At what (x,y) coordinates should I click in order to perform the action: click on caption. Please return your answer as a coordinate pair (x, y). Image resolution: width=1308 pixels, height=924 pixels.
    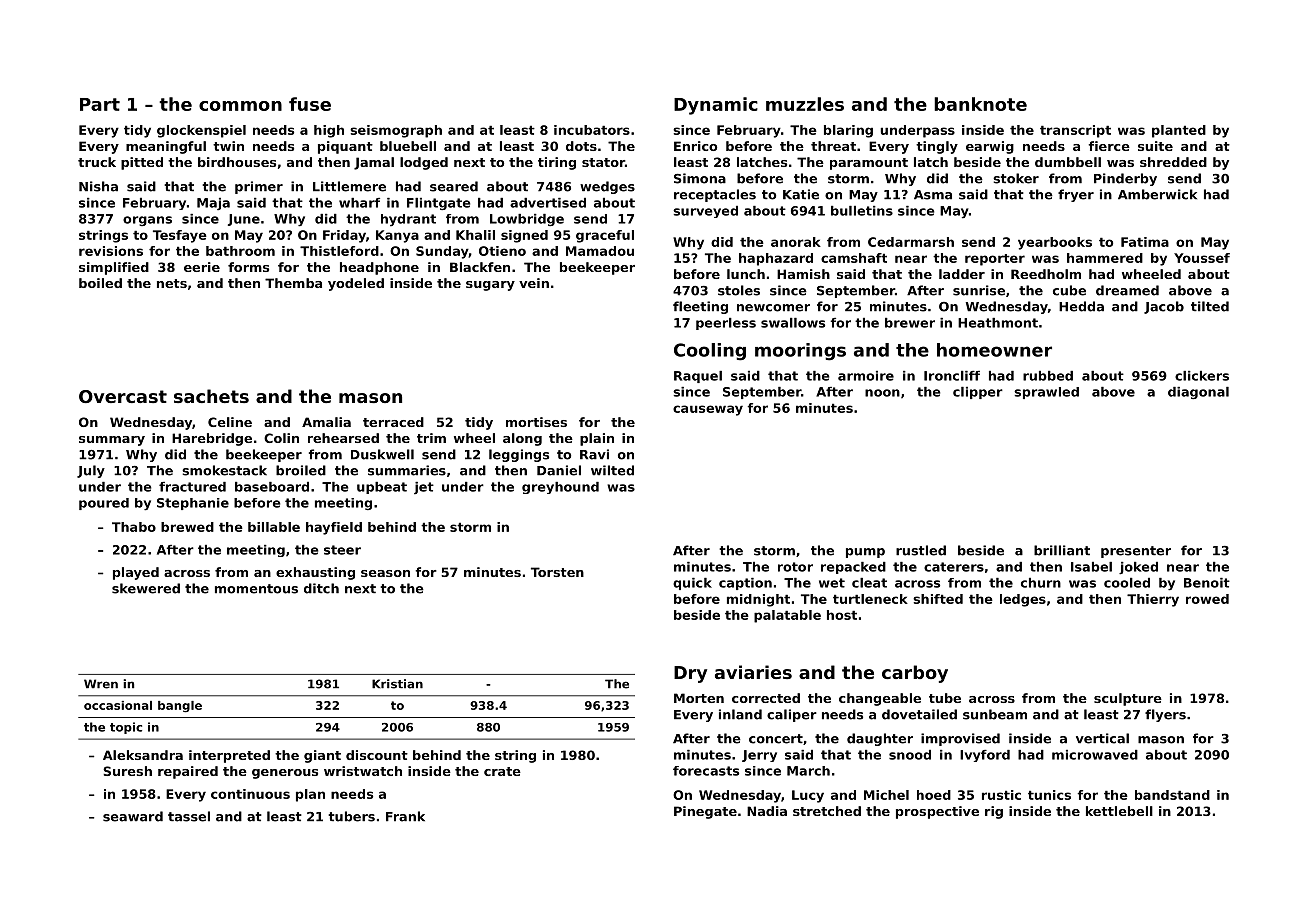
    Looking at the image, I should click on (745, 584).
